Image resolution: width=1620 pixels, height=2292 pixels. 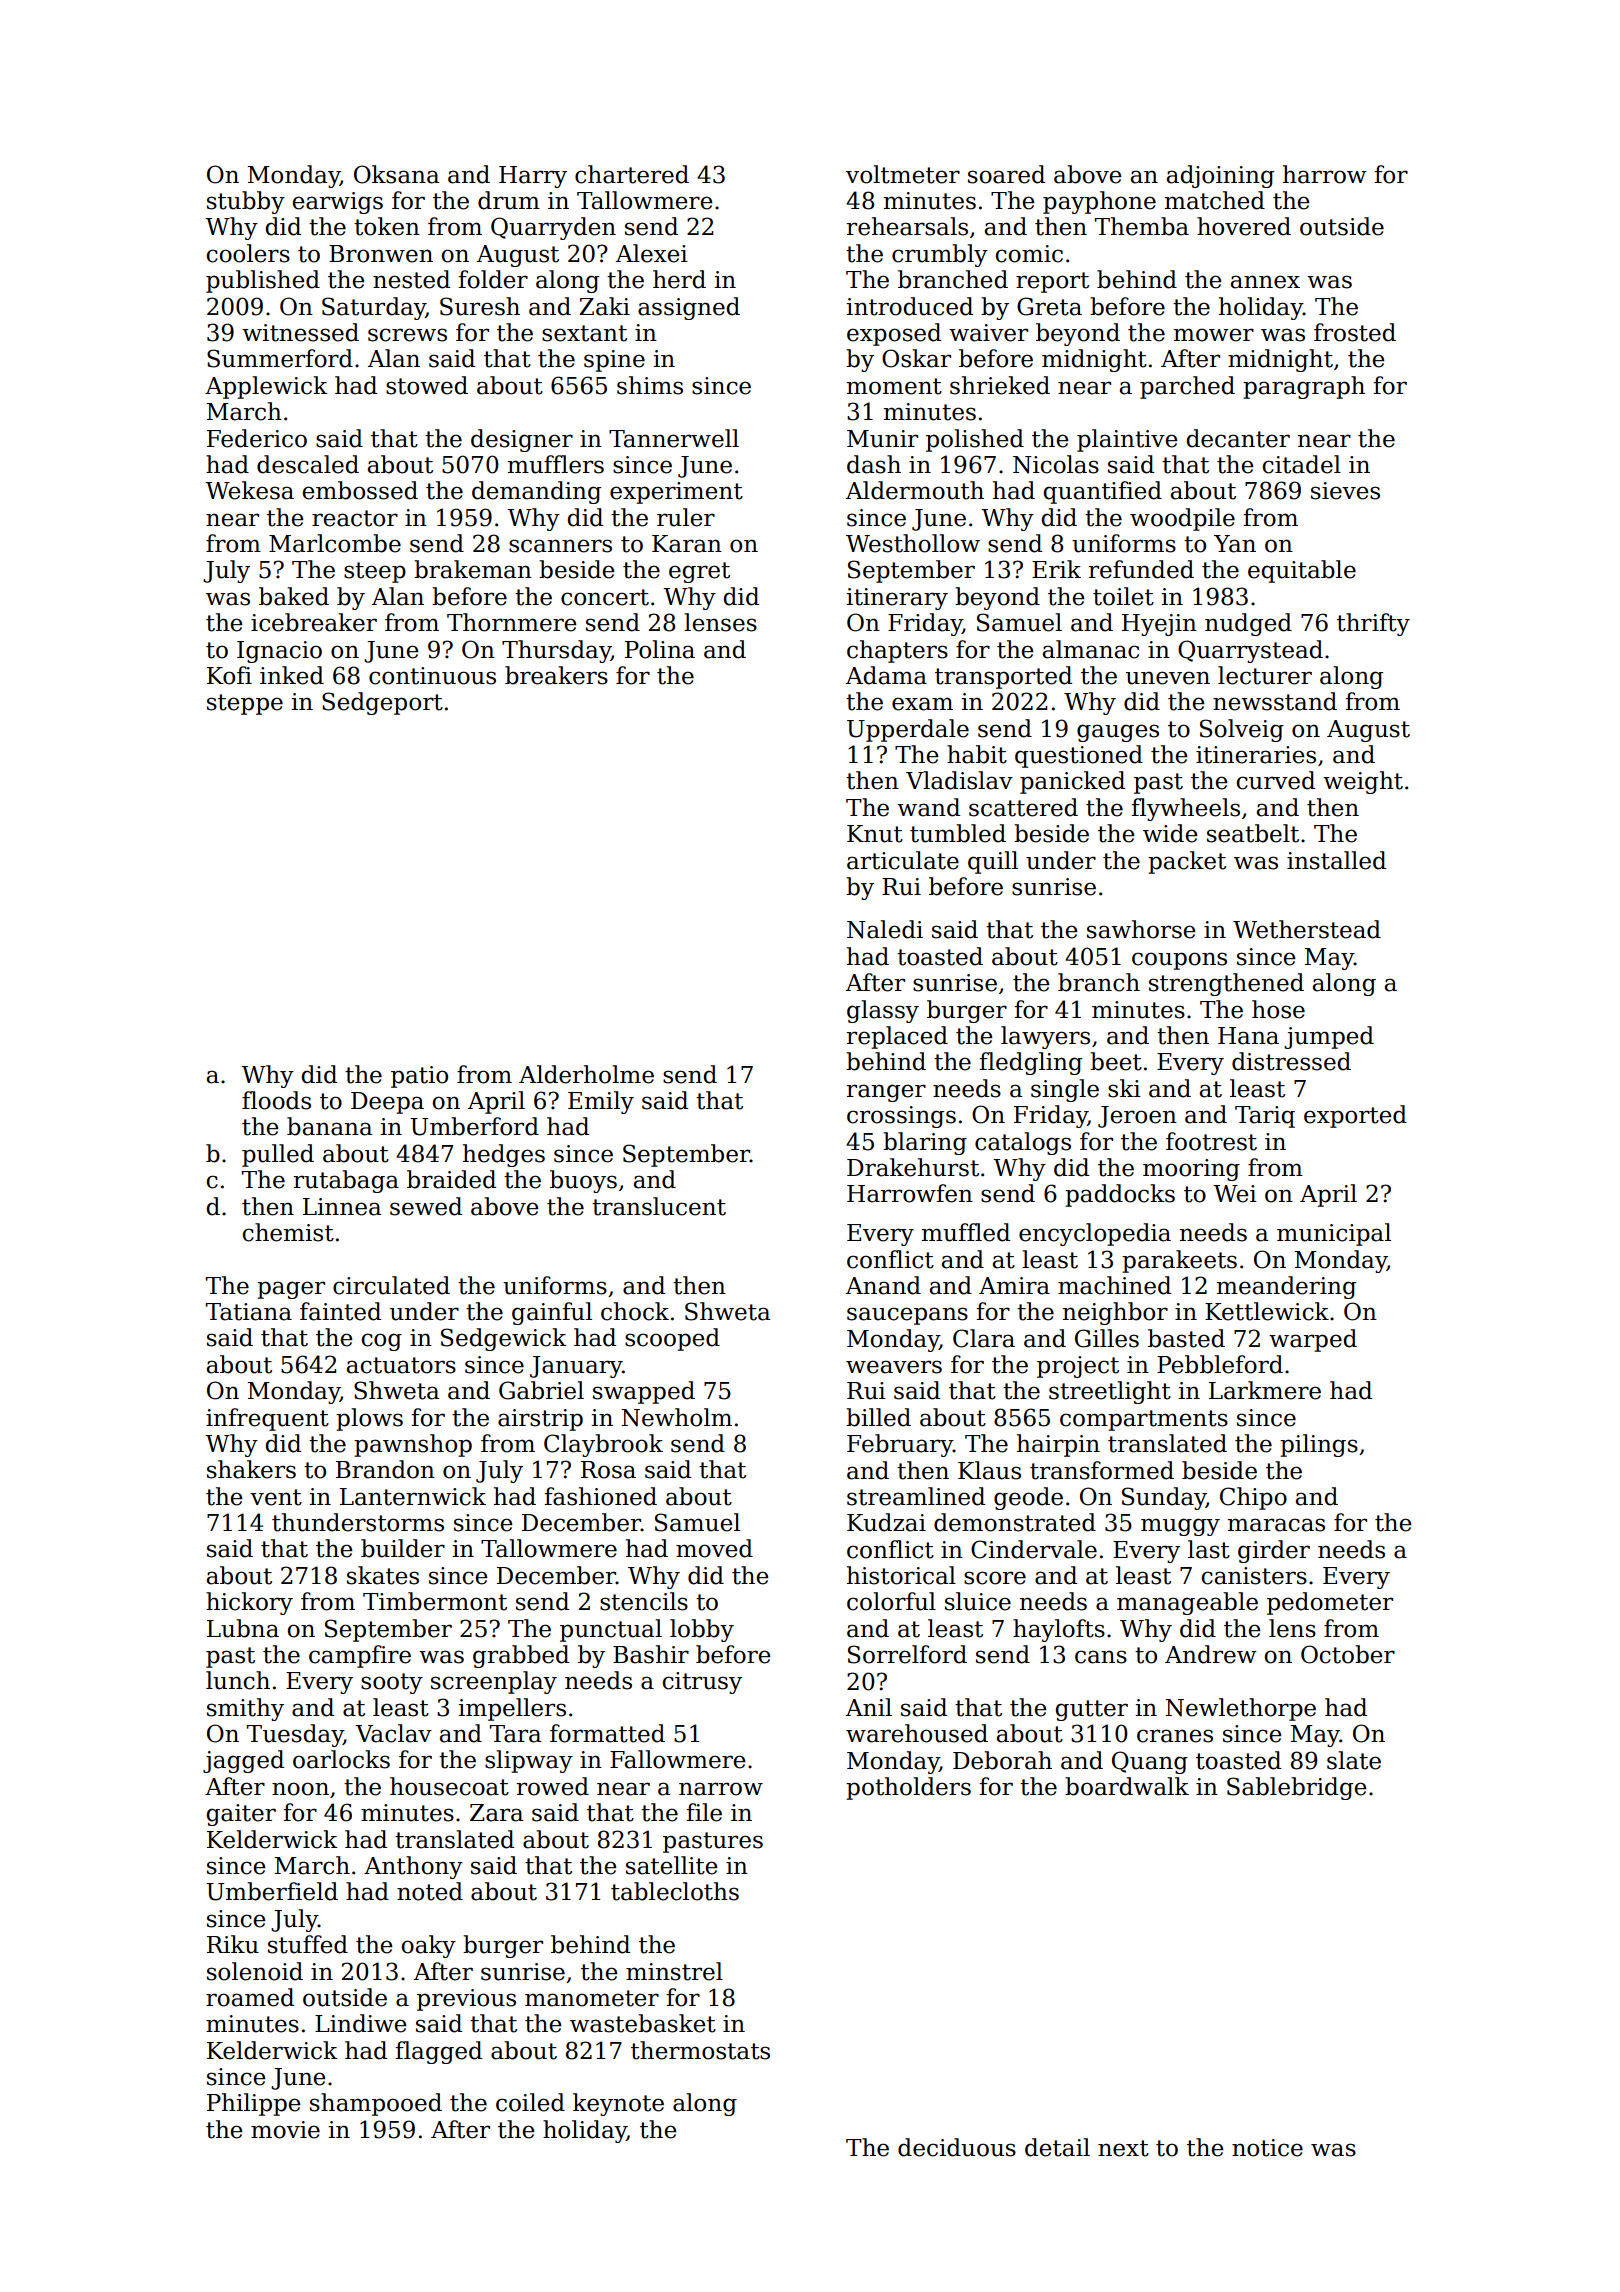 I want to click on rehearsals, so click(x=907, y=226).
